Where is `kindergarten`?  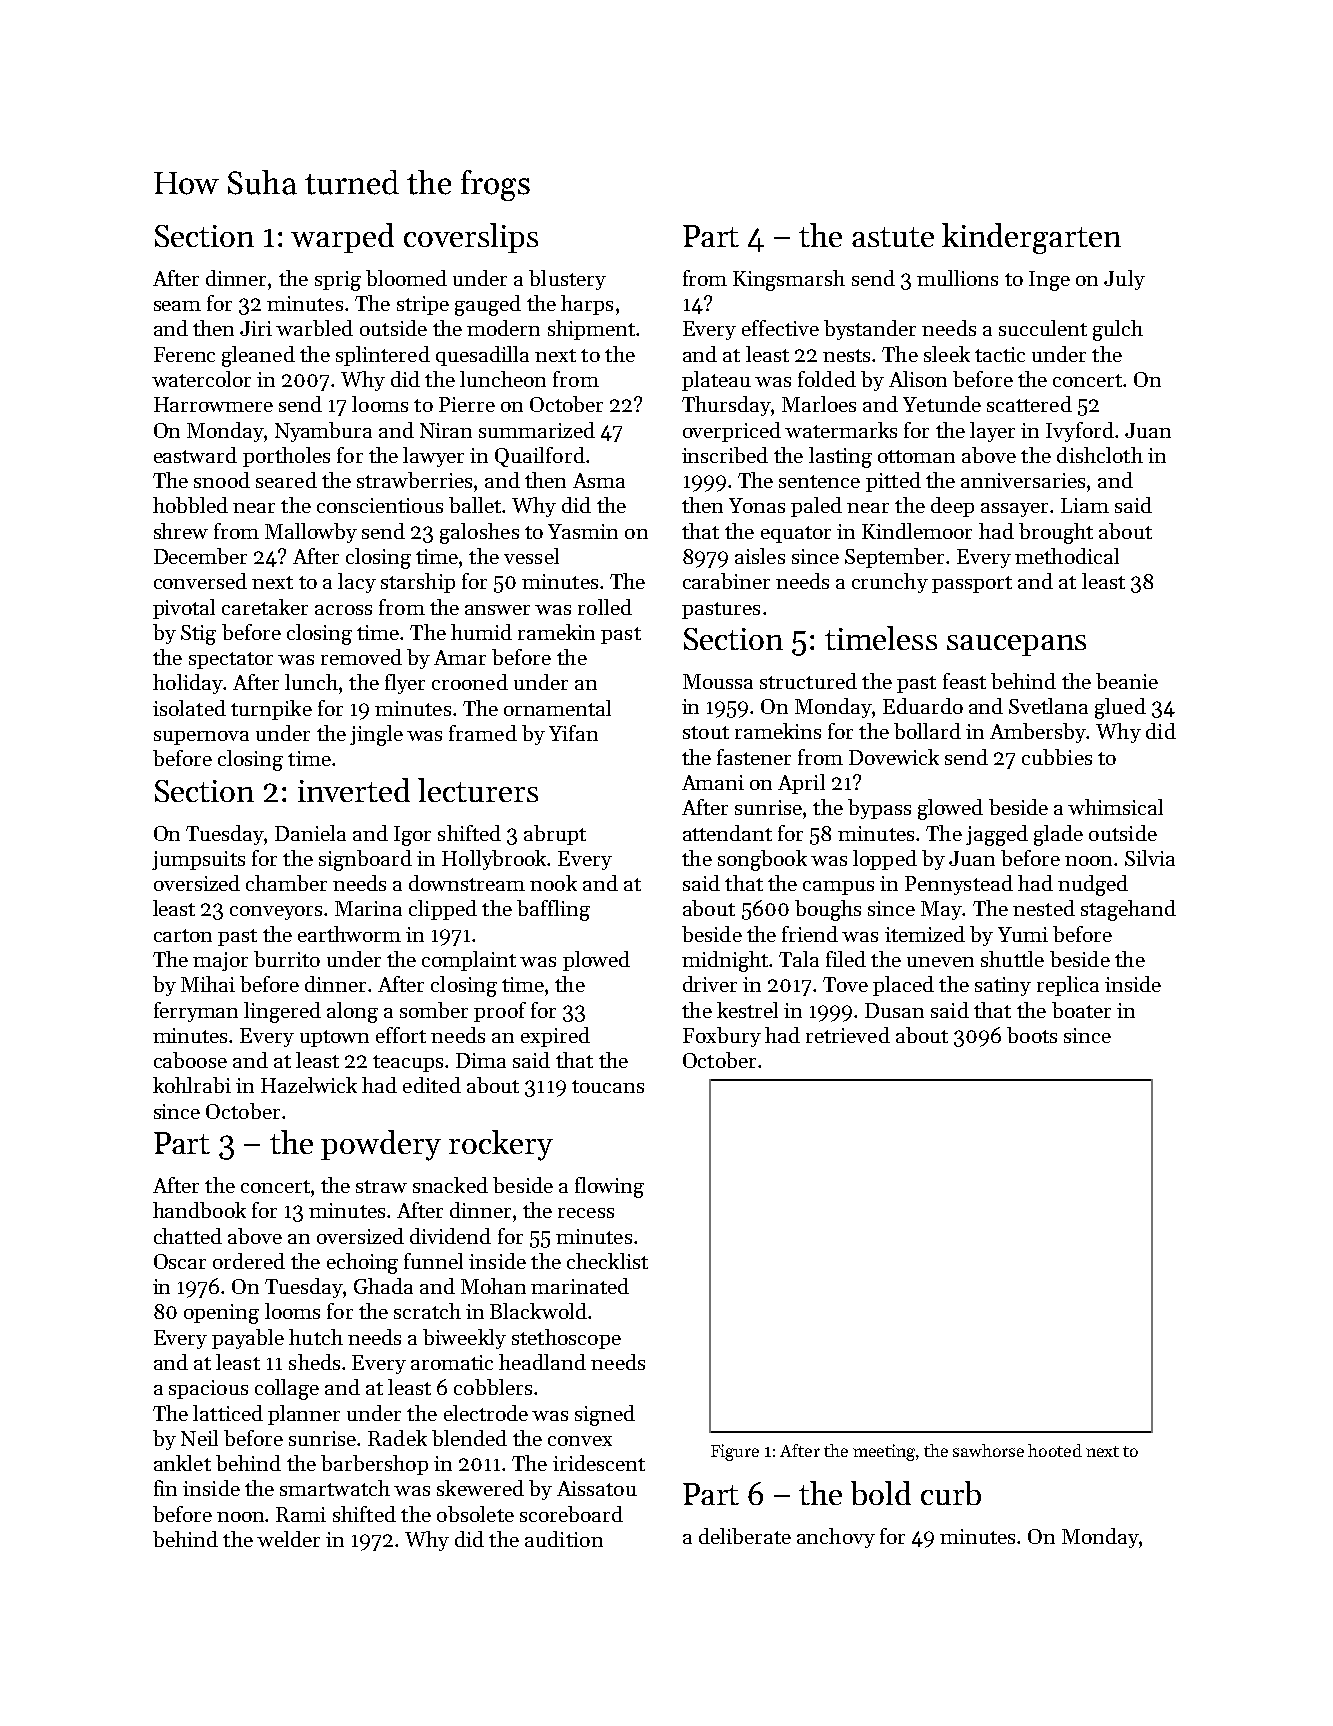 kindergarten is located at coordinates (1031, 238).
